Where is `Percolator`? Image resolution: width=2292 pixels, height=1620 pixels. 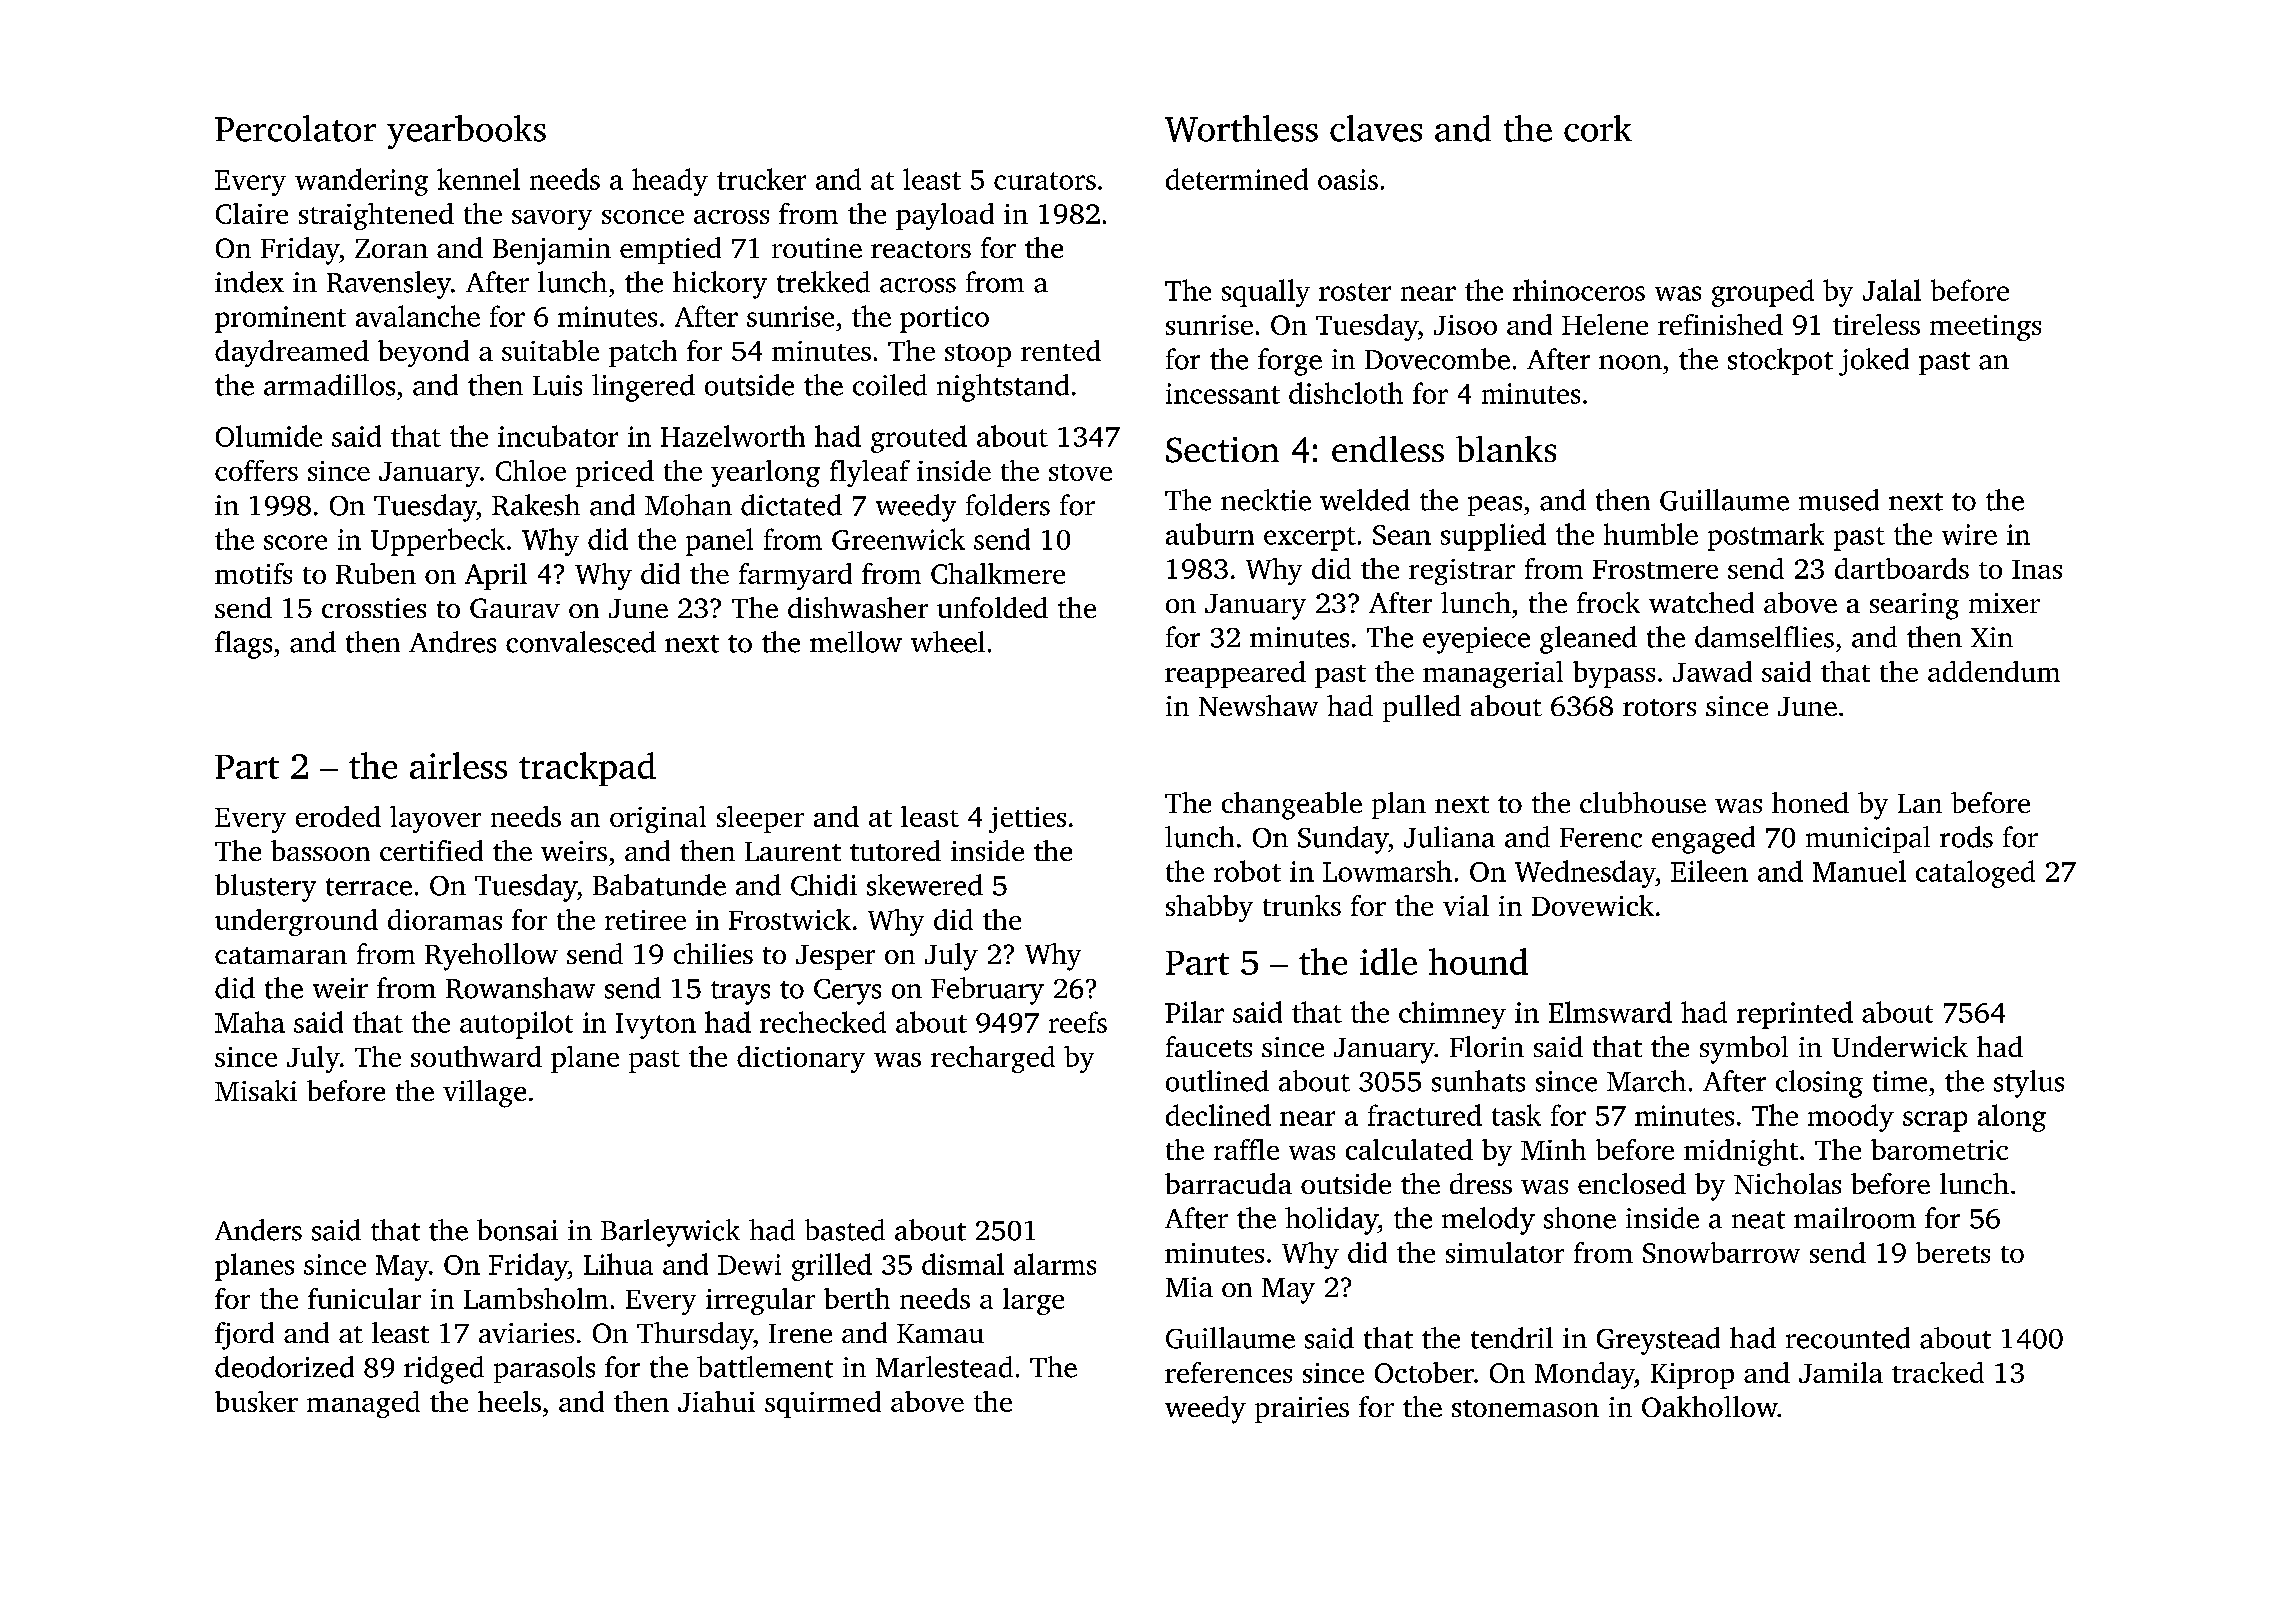
Percolator is located at coordinates (295, 128).
